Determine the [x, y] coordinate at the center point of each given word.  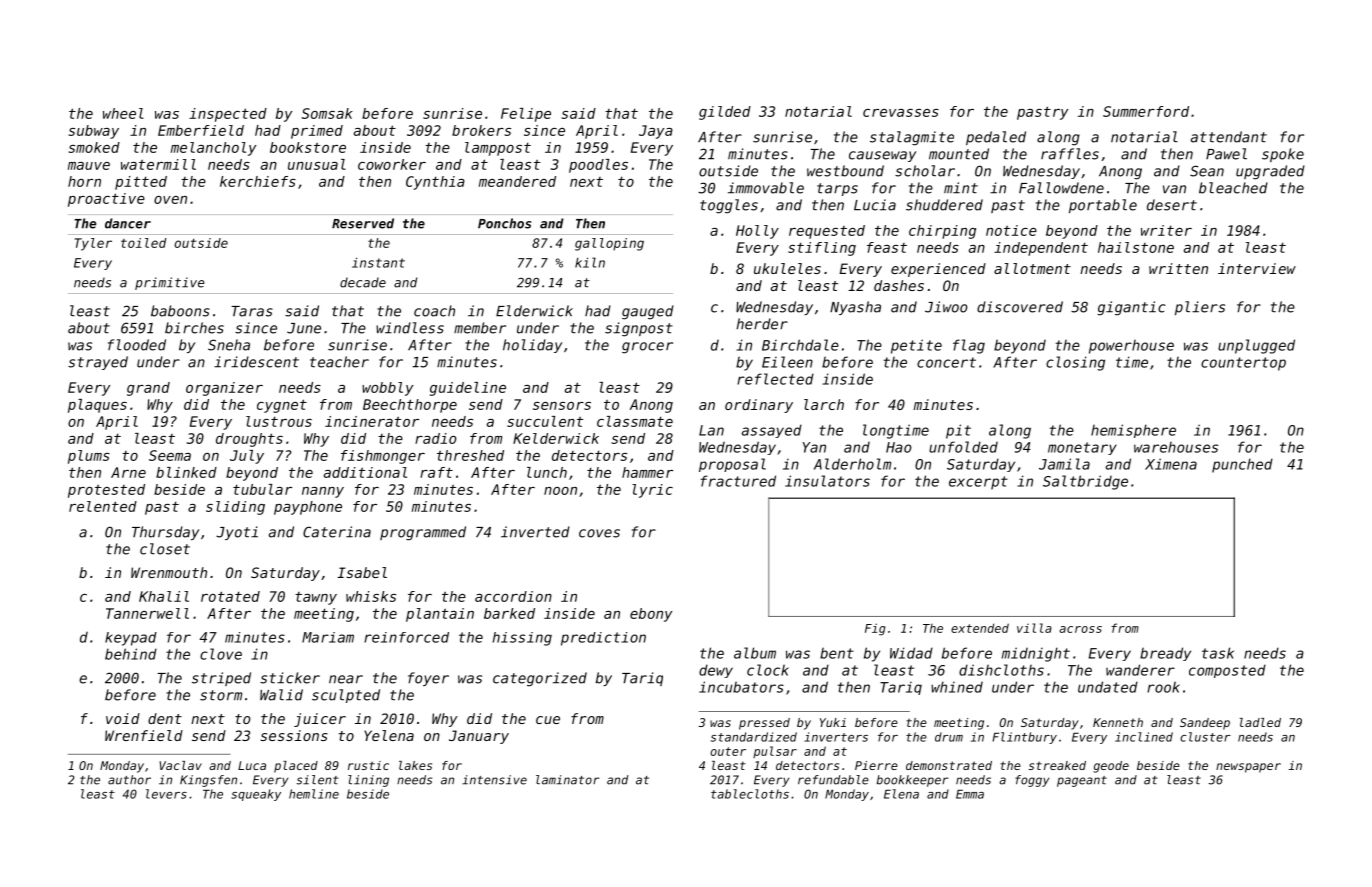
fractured [738, 481]
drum [949, 737]
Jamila [1064, 464]
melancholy [213, 149]
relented [103, 506]
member [480, 328]
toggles [729, 206]
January [479, 737]
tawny [316, 598]
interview [1257, 268]
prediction [603, 639]
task [1218, 653]
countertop [1243, 364]
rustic [368, 765]
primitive [170, 283]
